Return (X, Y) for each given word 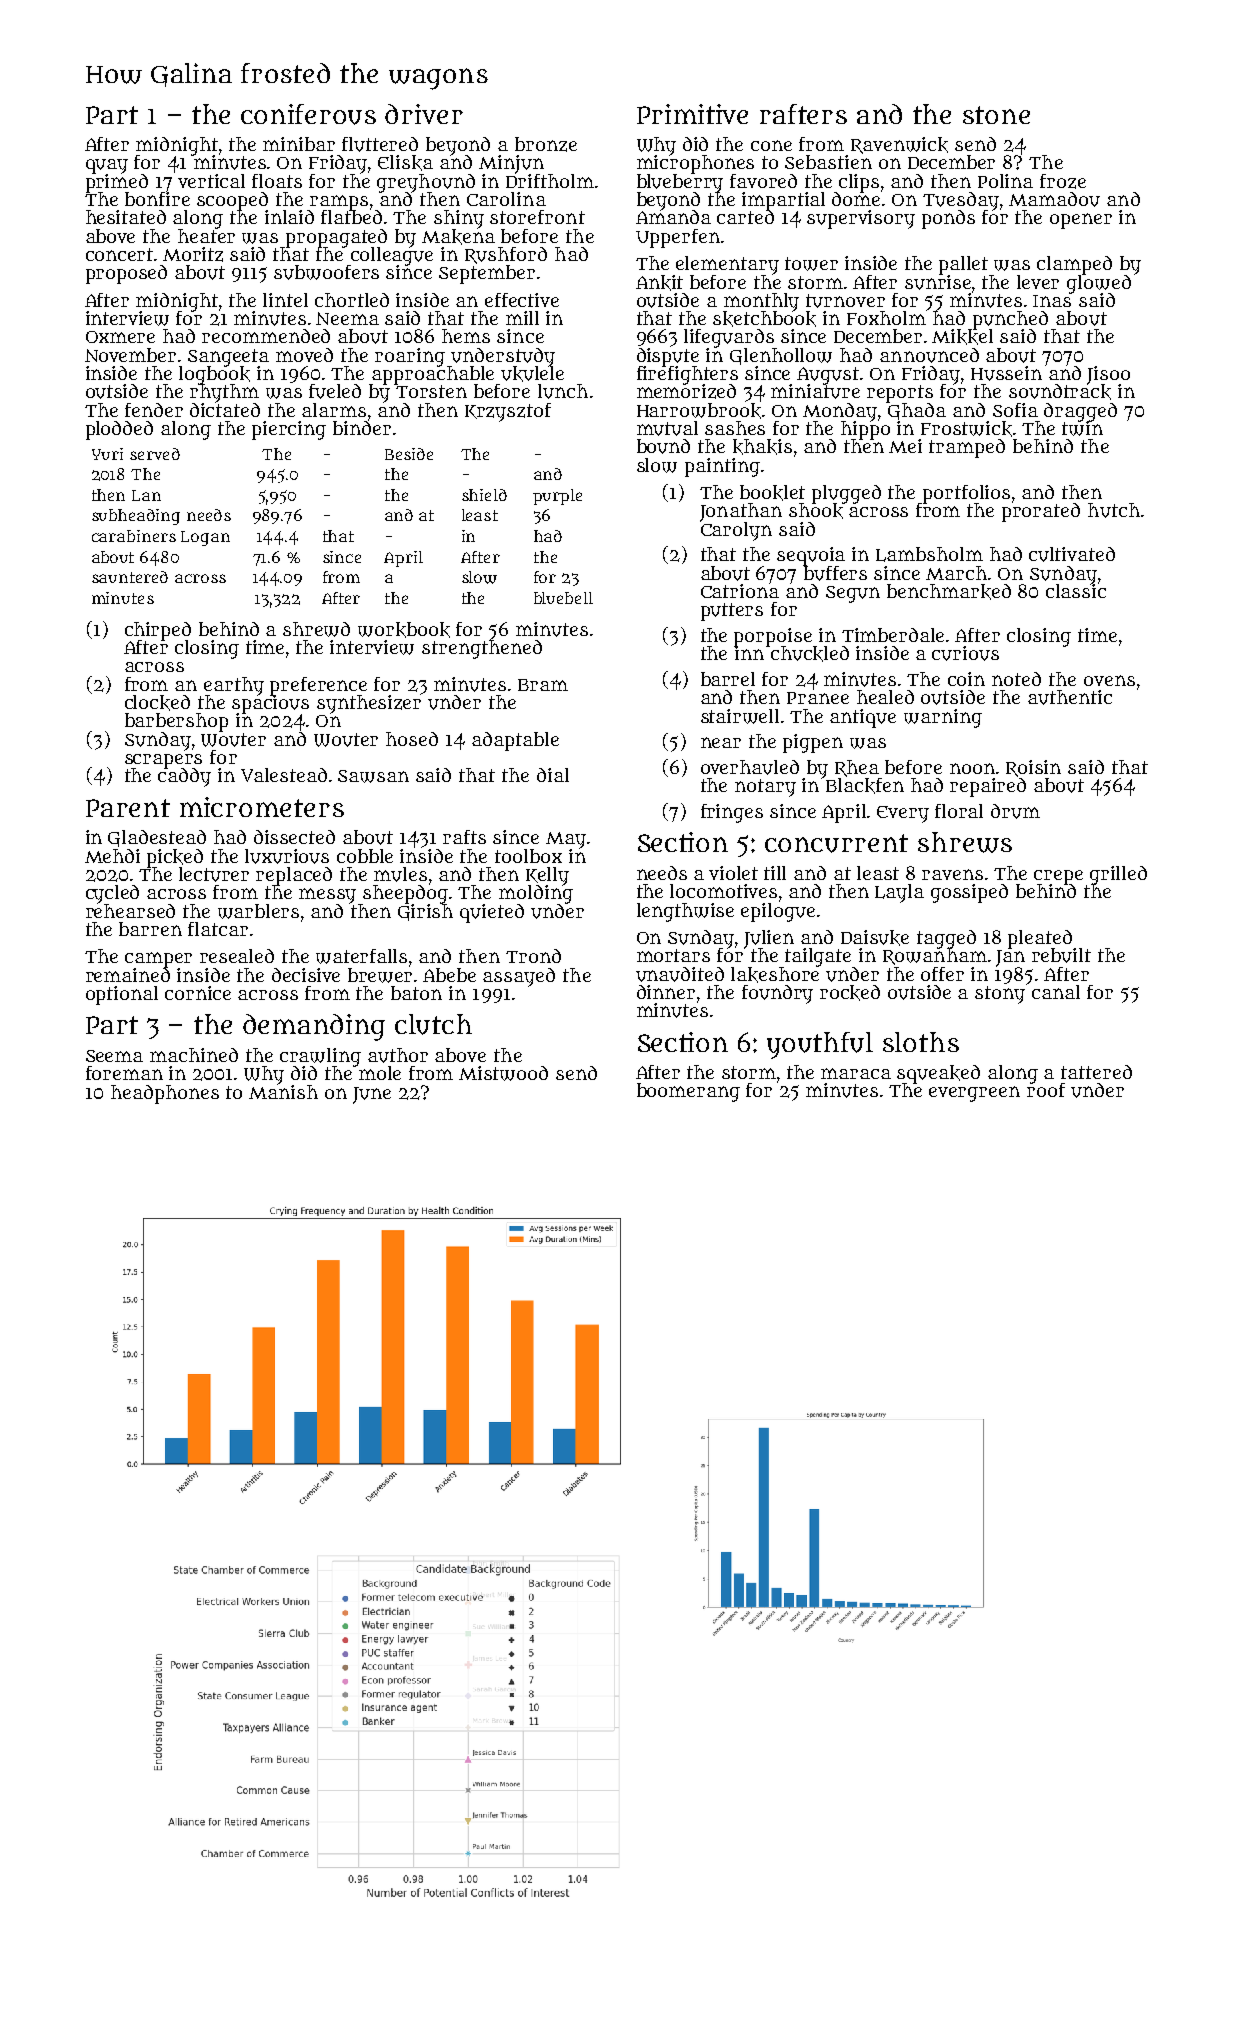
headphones (165, 1094)
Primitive (692, 114)
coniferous (308, 114)
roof (1046, 1090)
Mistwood (503, 1073)
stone (996, 115)
